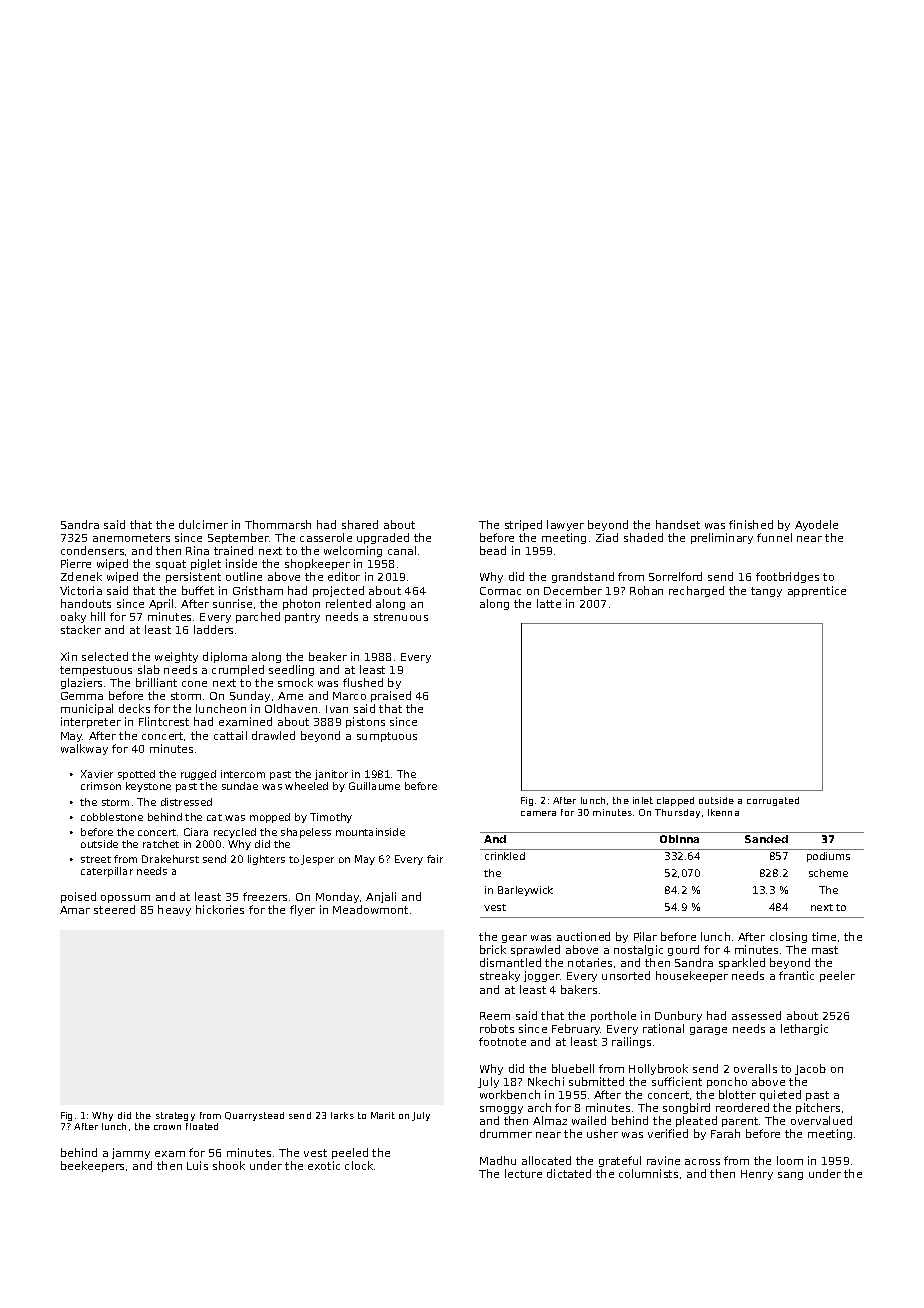 Image resolution: width=924 pixels, height=1308 pixels. I want to click on street, so click(96, 859).
